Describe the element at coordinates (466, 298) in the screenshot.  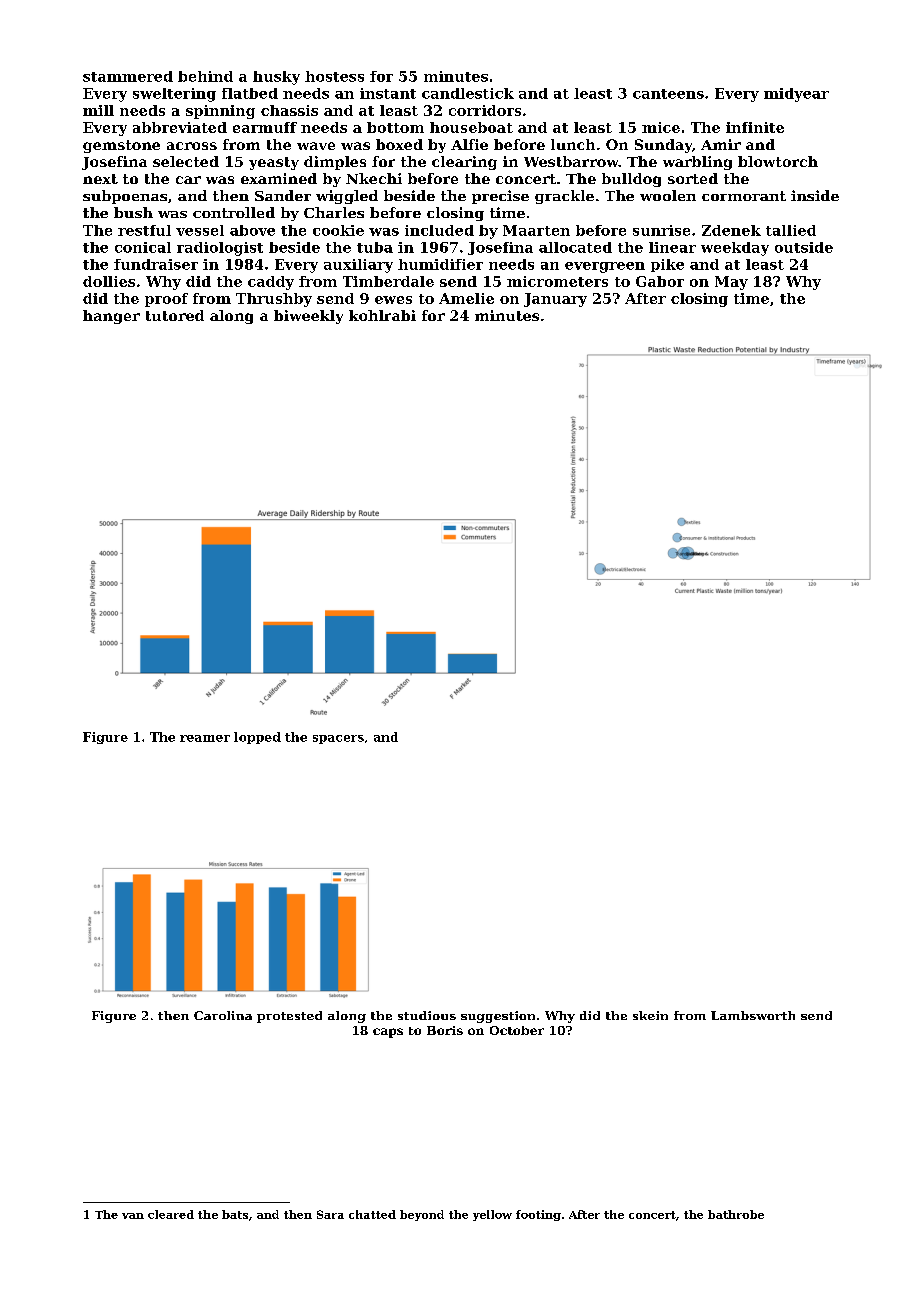
I see `Amelie` at that location.
